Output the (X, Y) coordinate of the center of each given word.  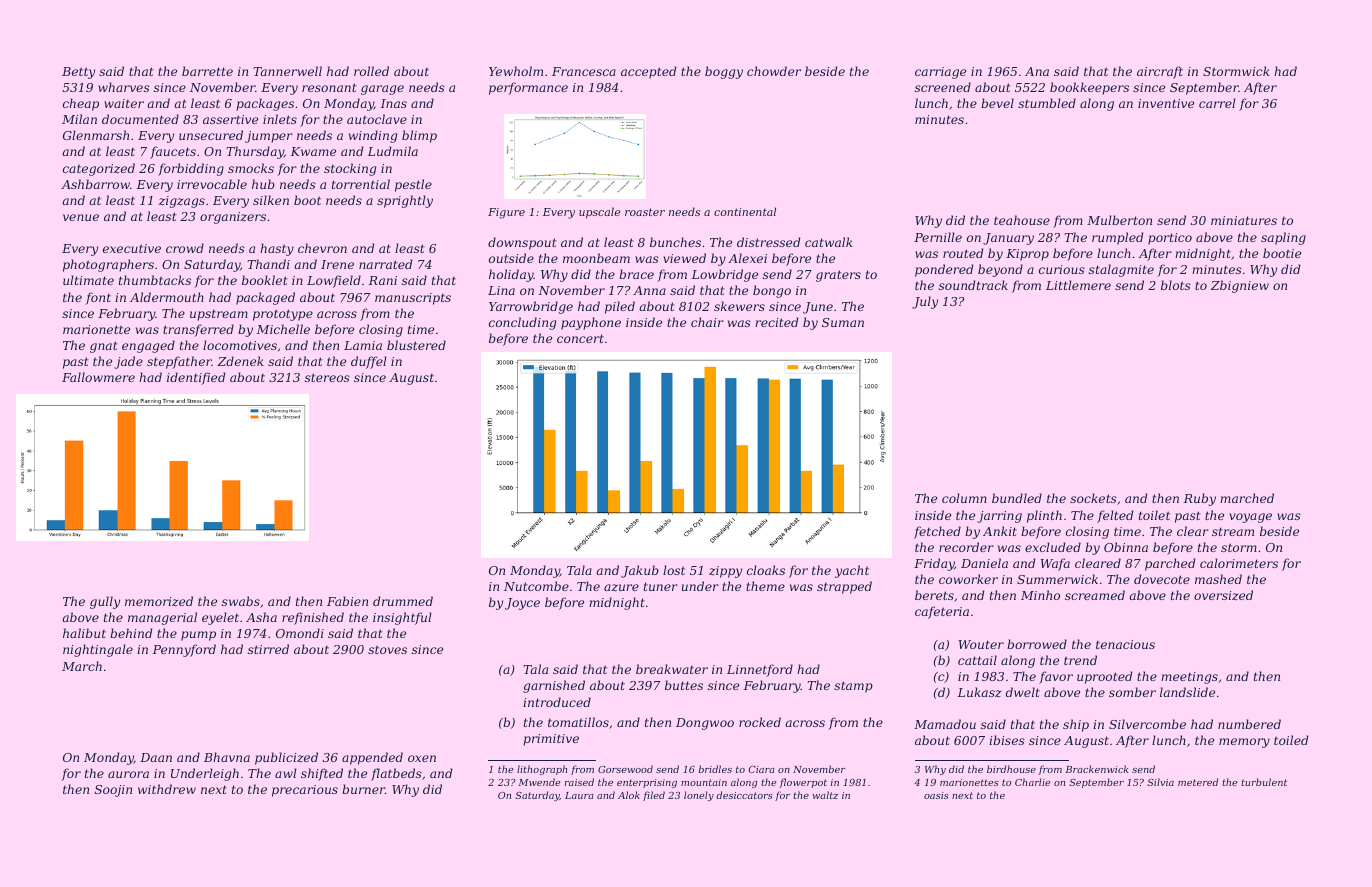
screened (943, 87)
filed (654, 796)
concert (580, 338)
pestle (413, 185)
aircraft (1160, 72)
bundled (1017, 498)
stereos (327, 377)
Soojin (113, 791)
